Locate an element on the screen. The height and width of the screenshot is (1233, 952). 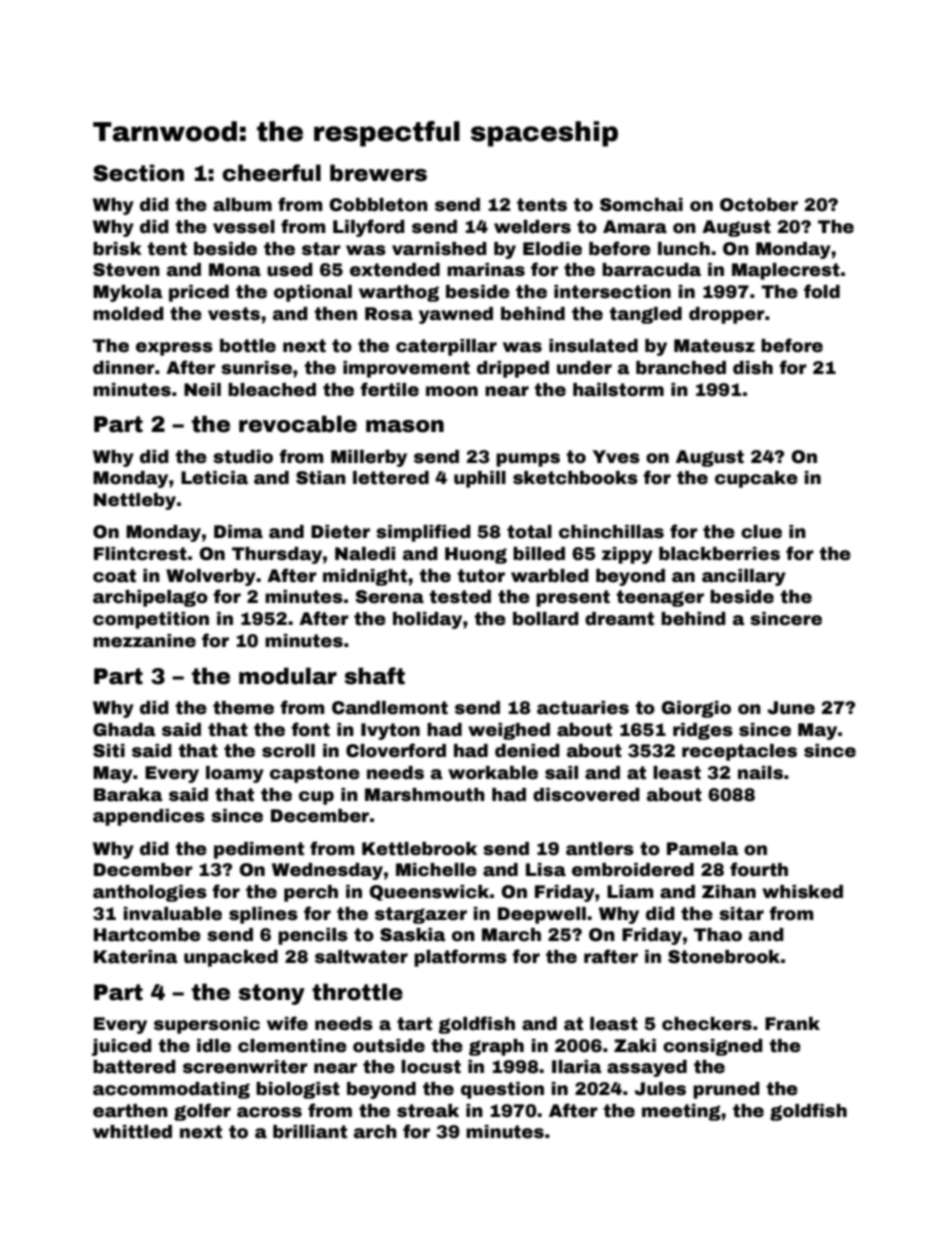
October is located at coordinates (759, 205).
